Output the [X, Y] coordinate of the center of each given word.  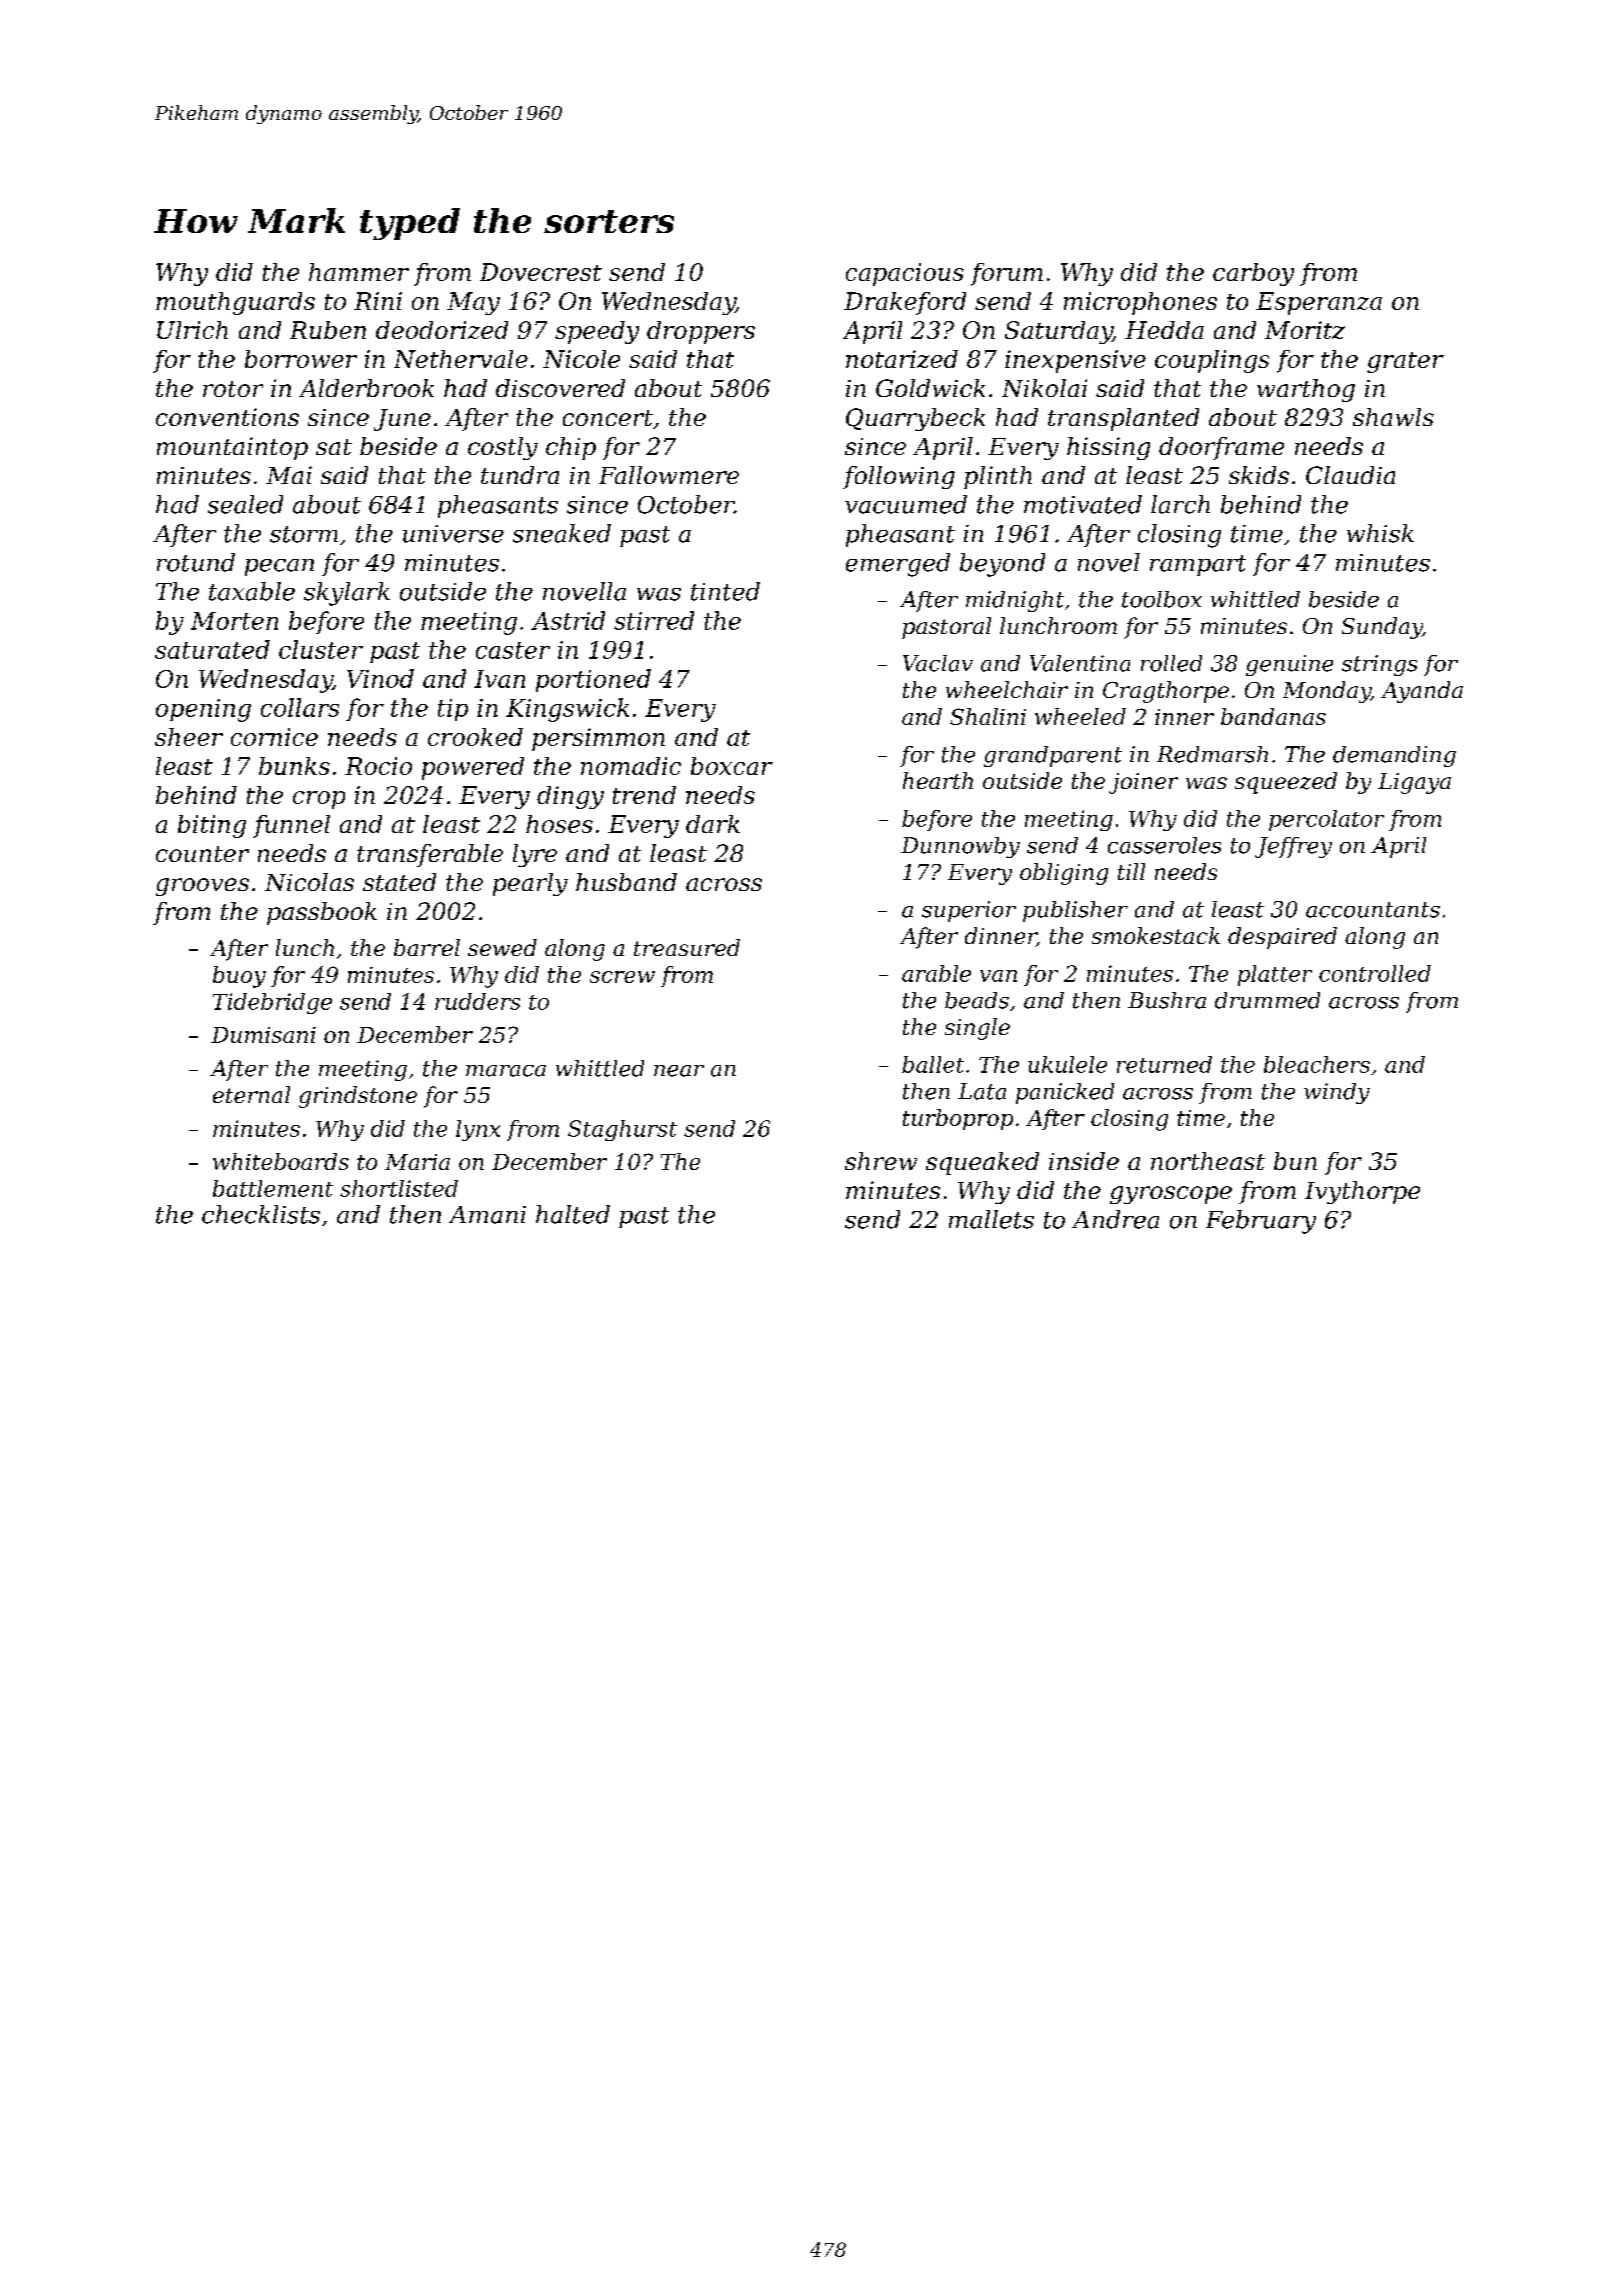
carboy [1253, 274]
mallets [991, 1219]
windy [1337, 1093]
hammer [359, 272]
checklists [261, 1214]
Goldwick [930, 388]
